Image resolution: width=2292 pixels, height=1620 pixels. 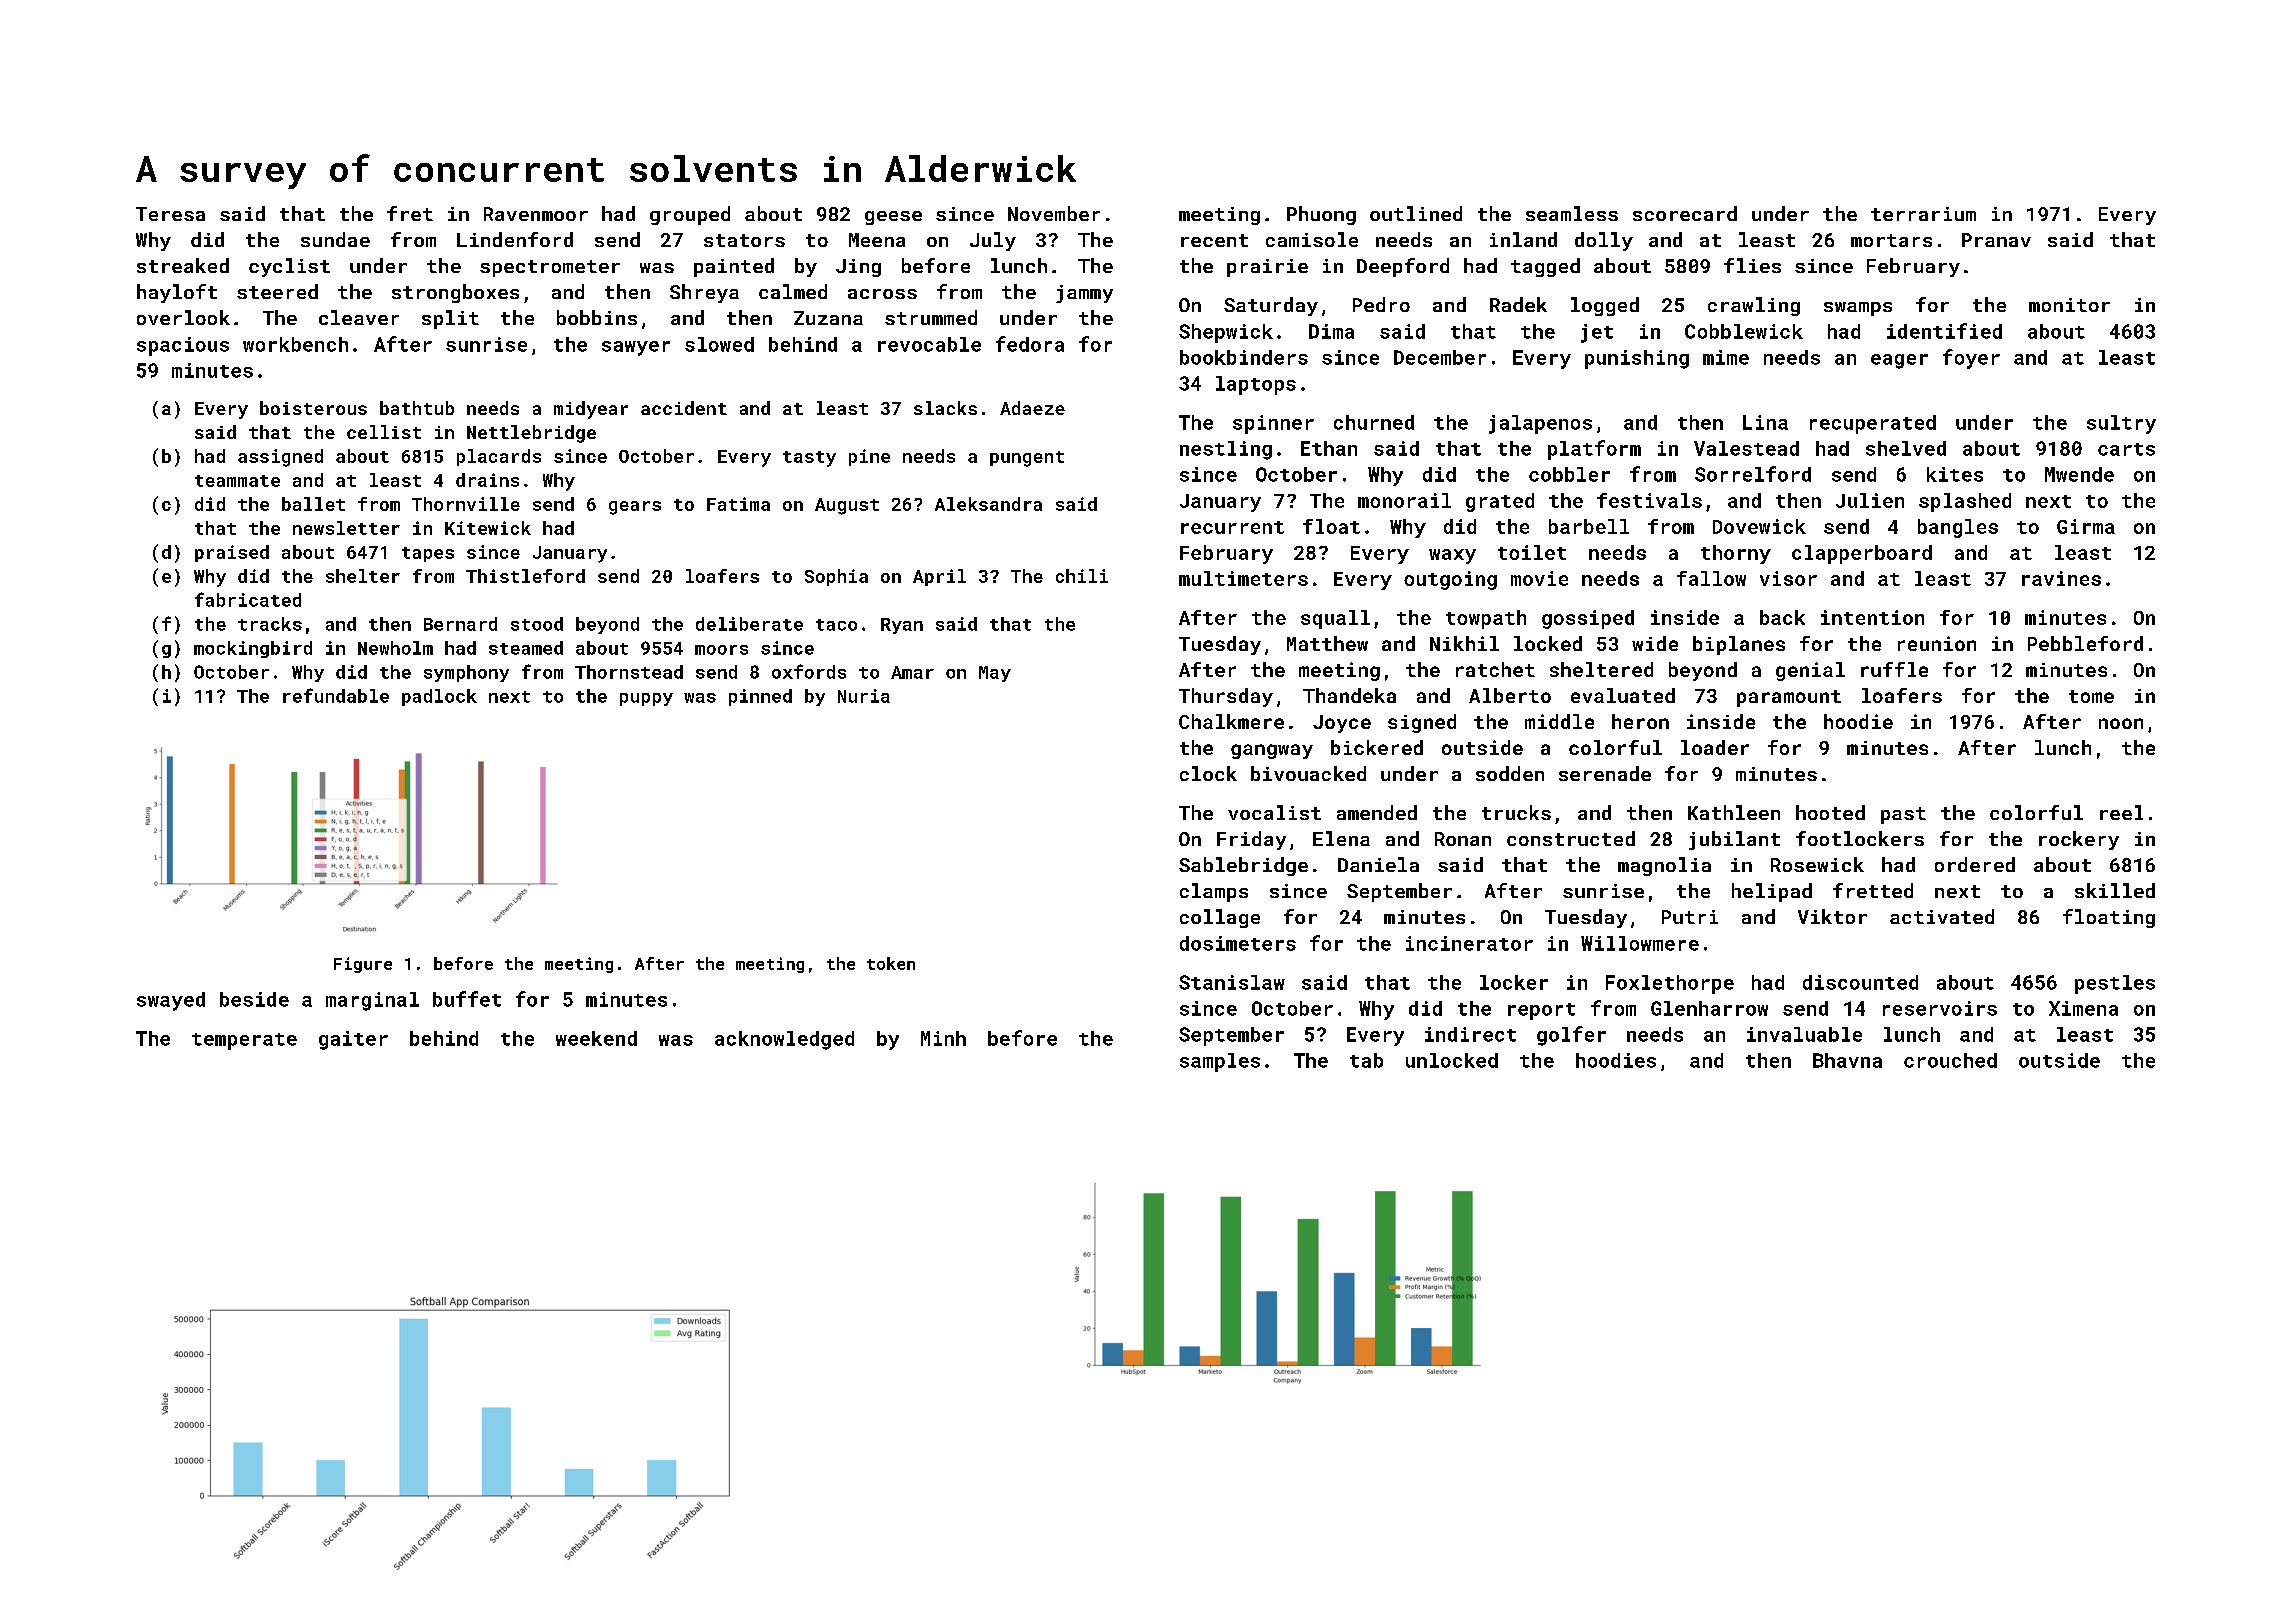 What do you see at coordinates (1782, 617) in the screenshot?
I see `back` at bounding box center [1782, 617].
